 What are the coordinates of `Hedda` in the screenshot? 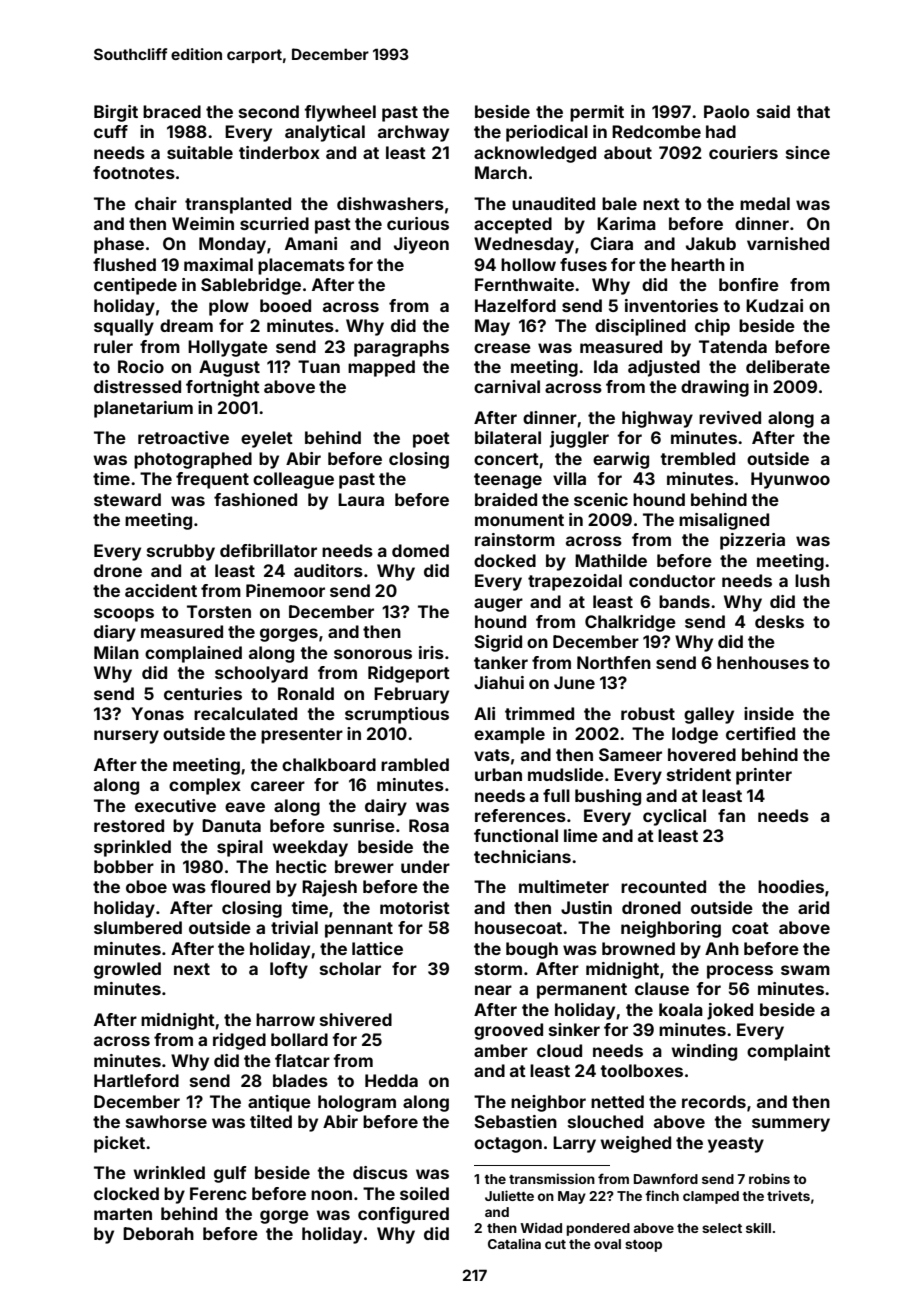 It's located at (391, 1080).
